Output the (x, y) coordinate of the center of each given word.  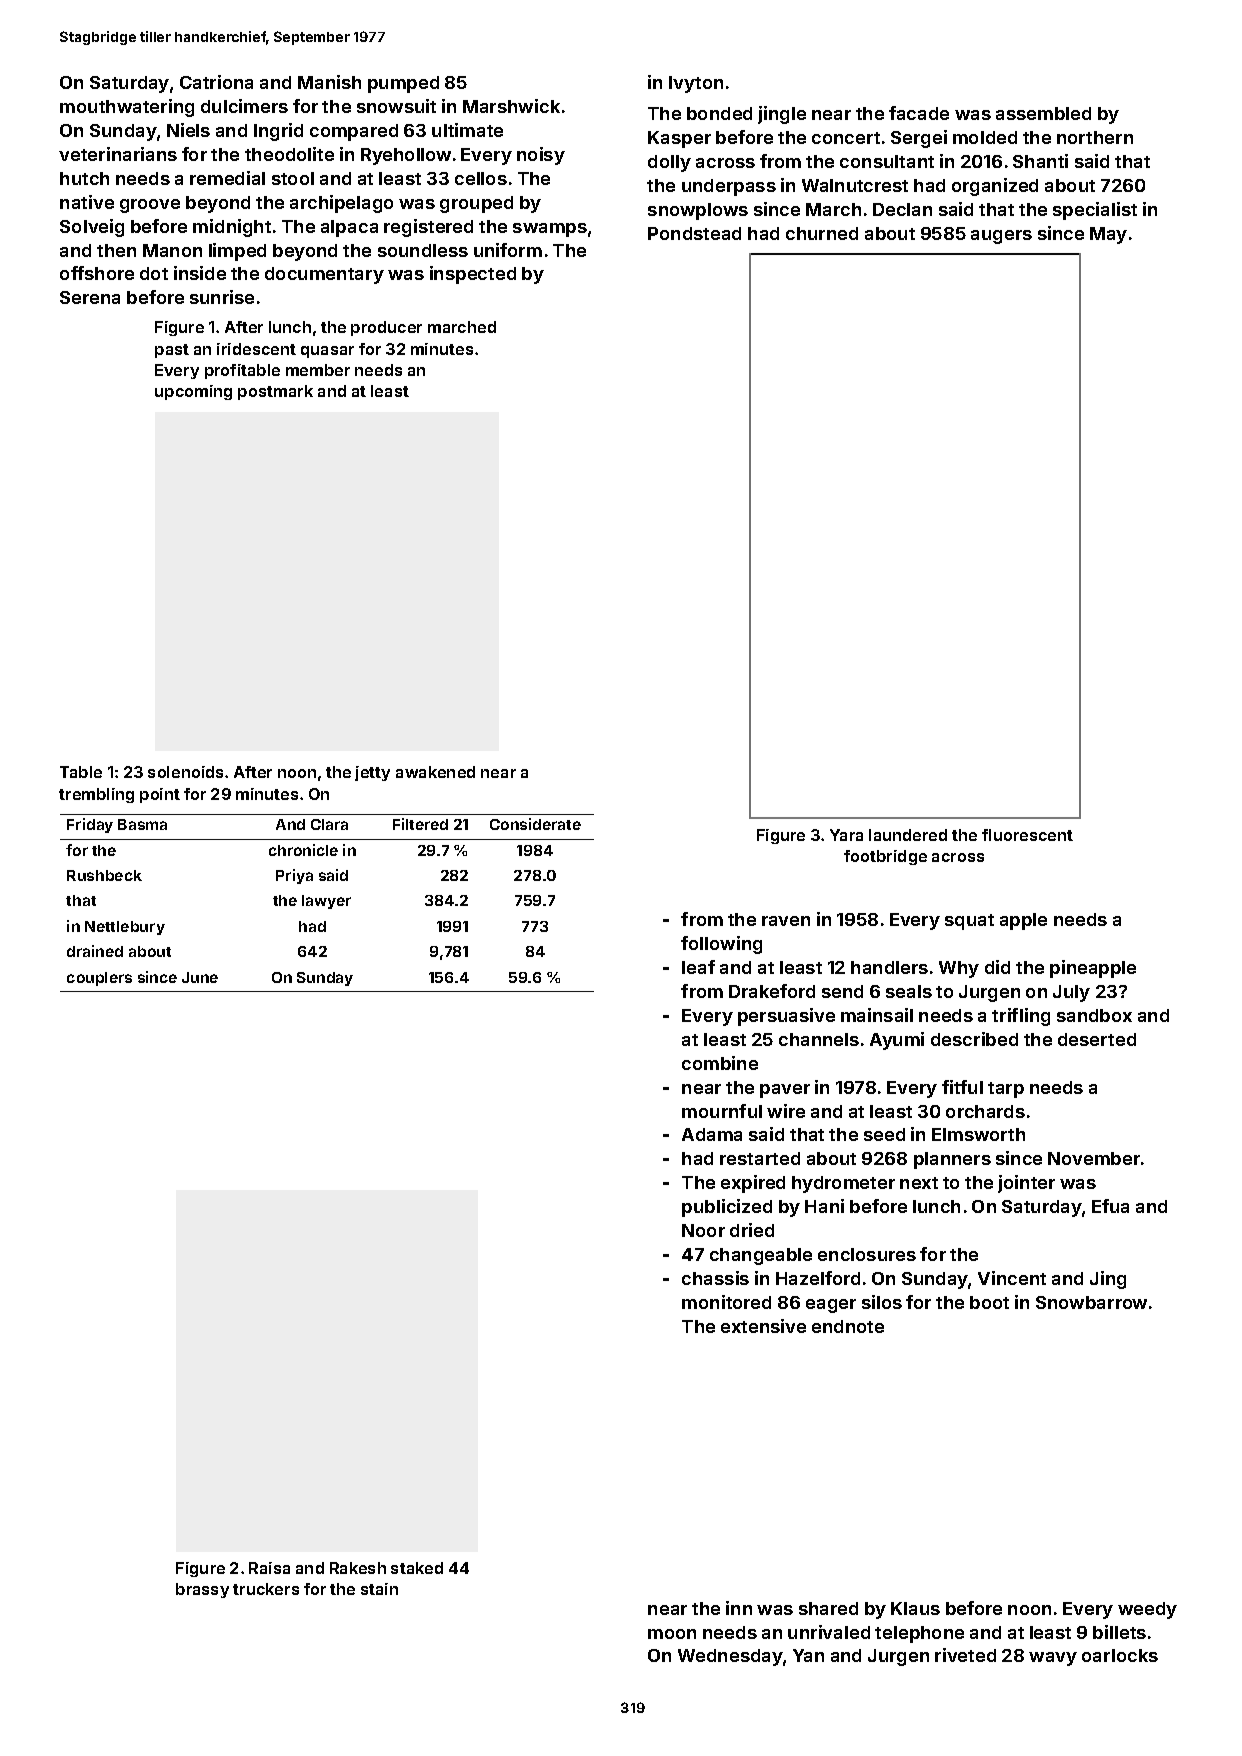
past (172, 351)
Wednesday (730, 1657)
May (1108, 235)
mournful (722, 1111)
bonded (719, 113)
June (200, 977)
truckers (266, 1589)
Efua (1110, 1206)
